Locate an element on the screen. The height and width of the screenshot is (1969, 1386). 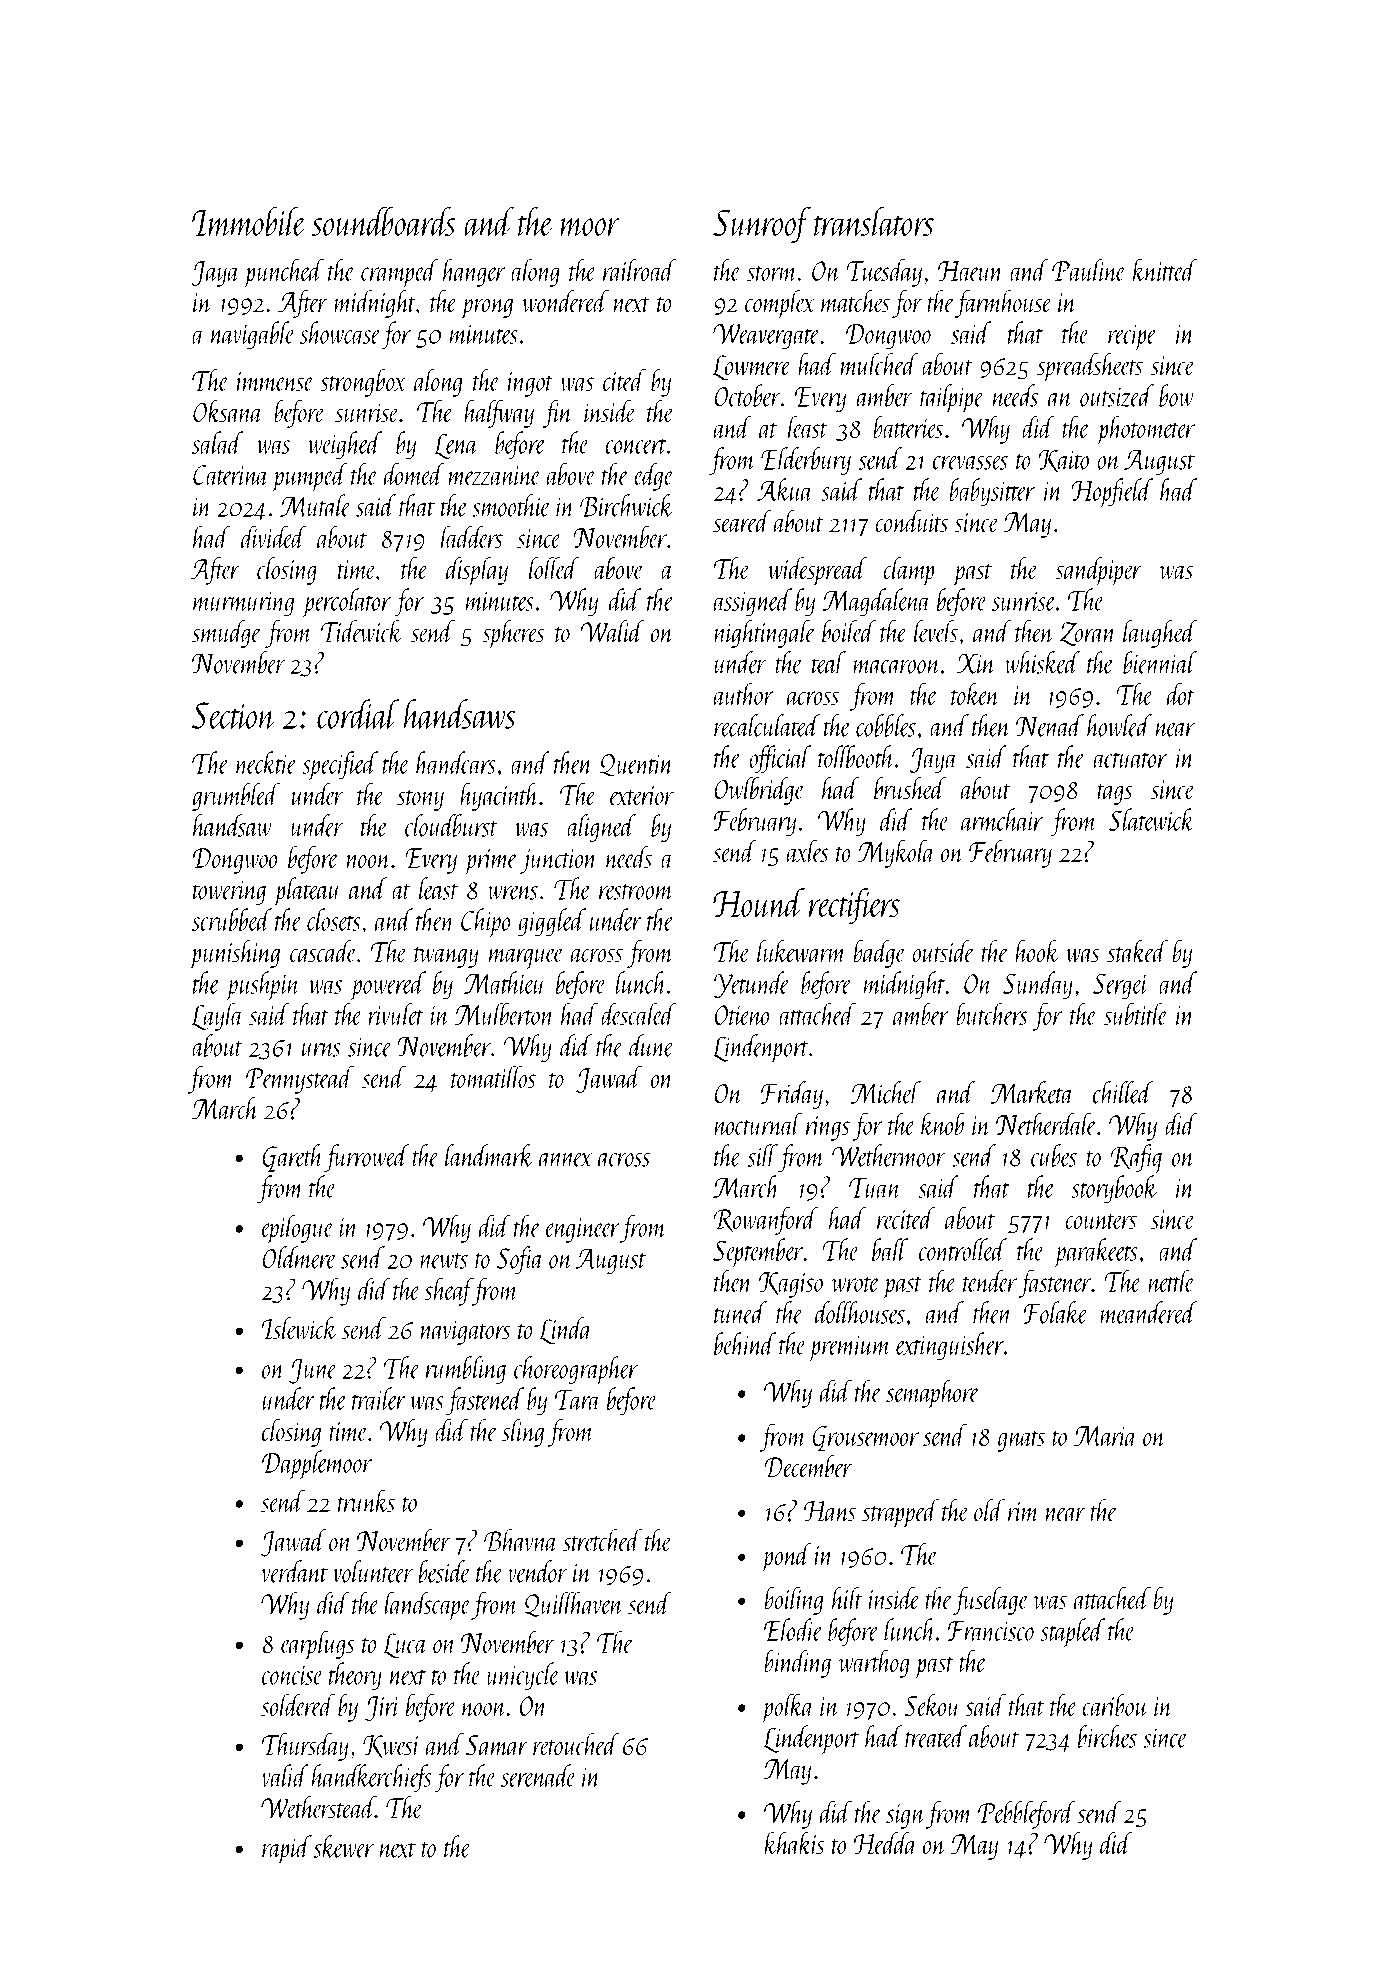
Netherdale is located at coordinates (1046, 1123).
